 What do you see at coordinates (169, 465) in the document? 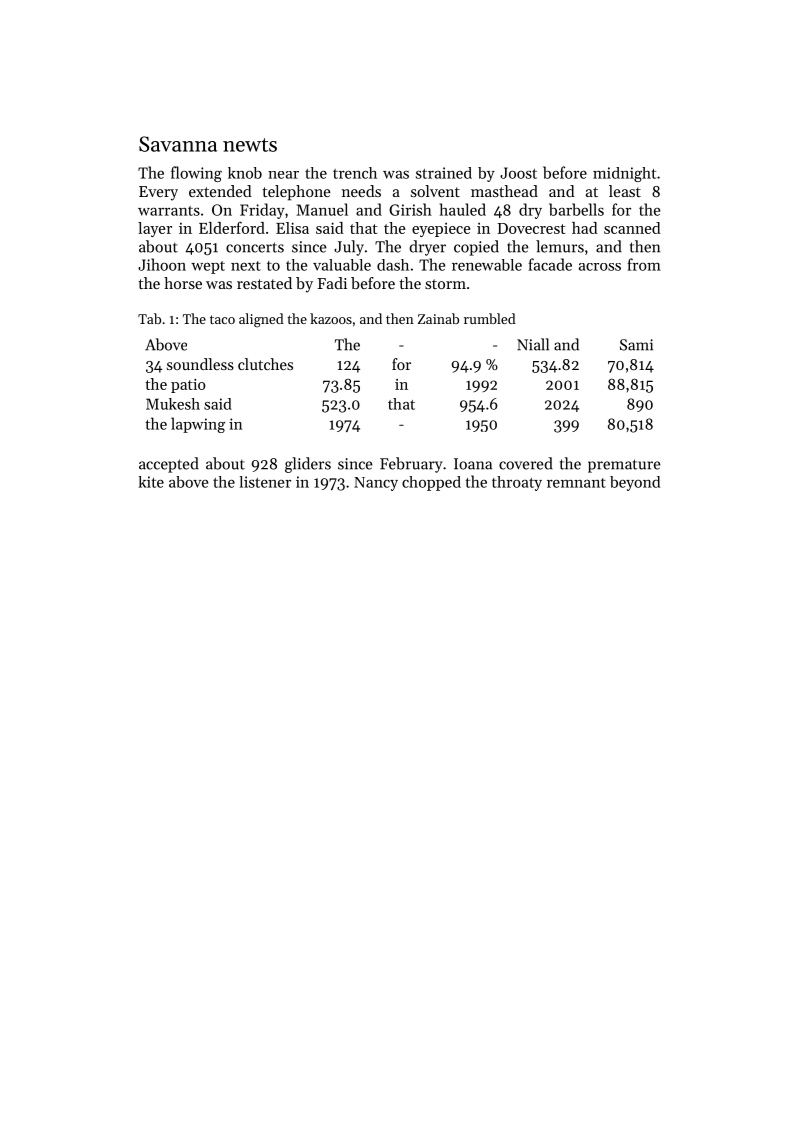
I see `accepted` at bounding box center [169, 465].
